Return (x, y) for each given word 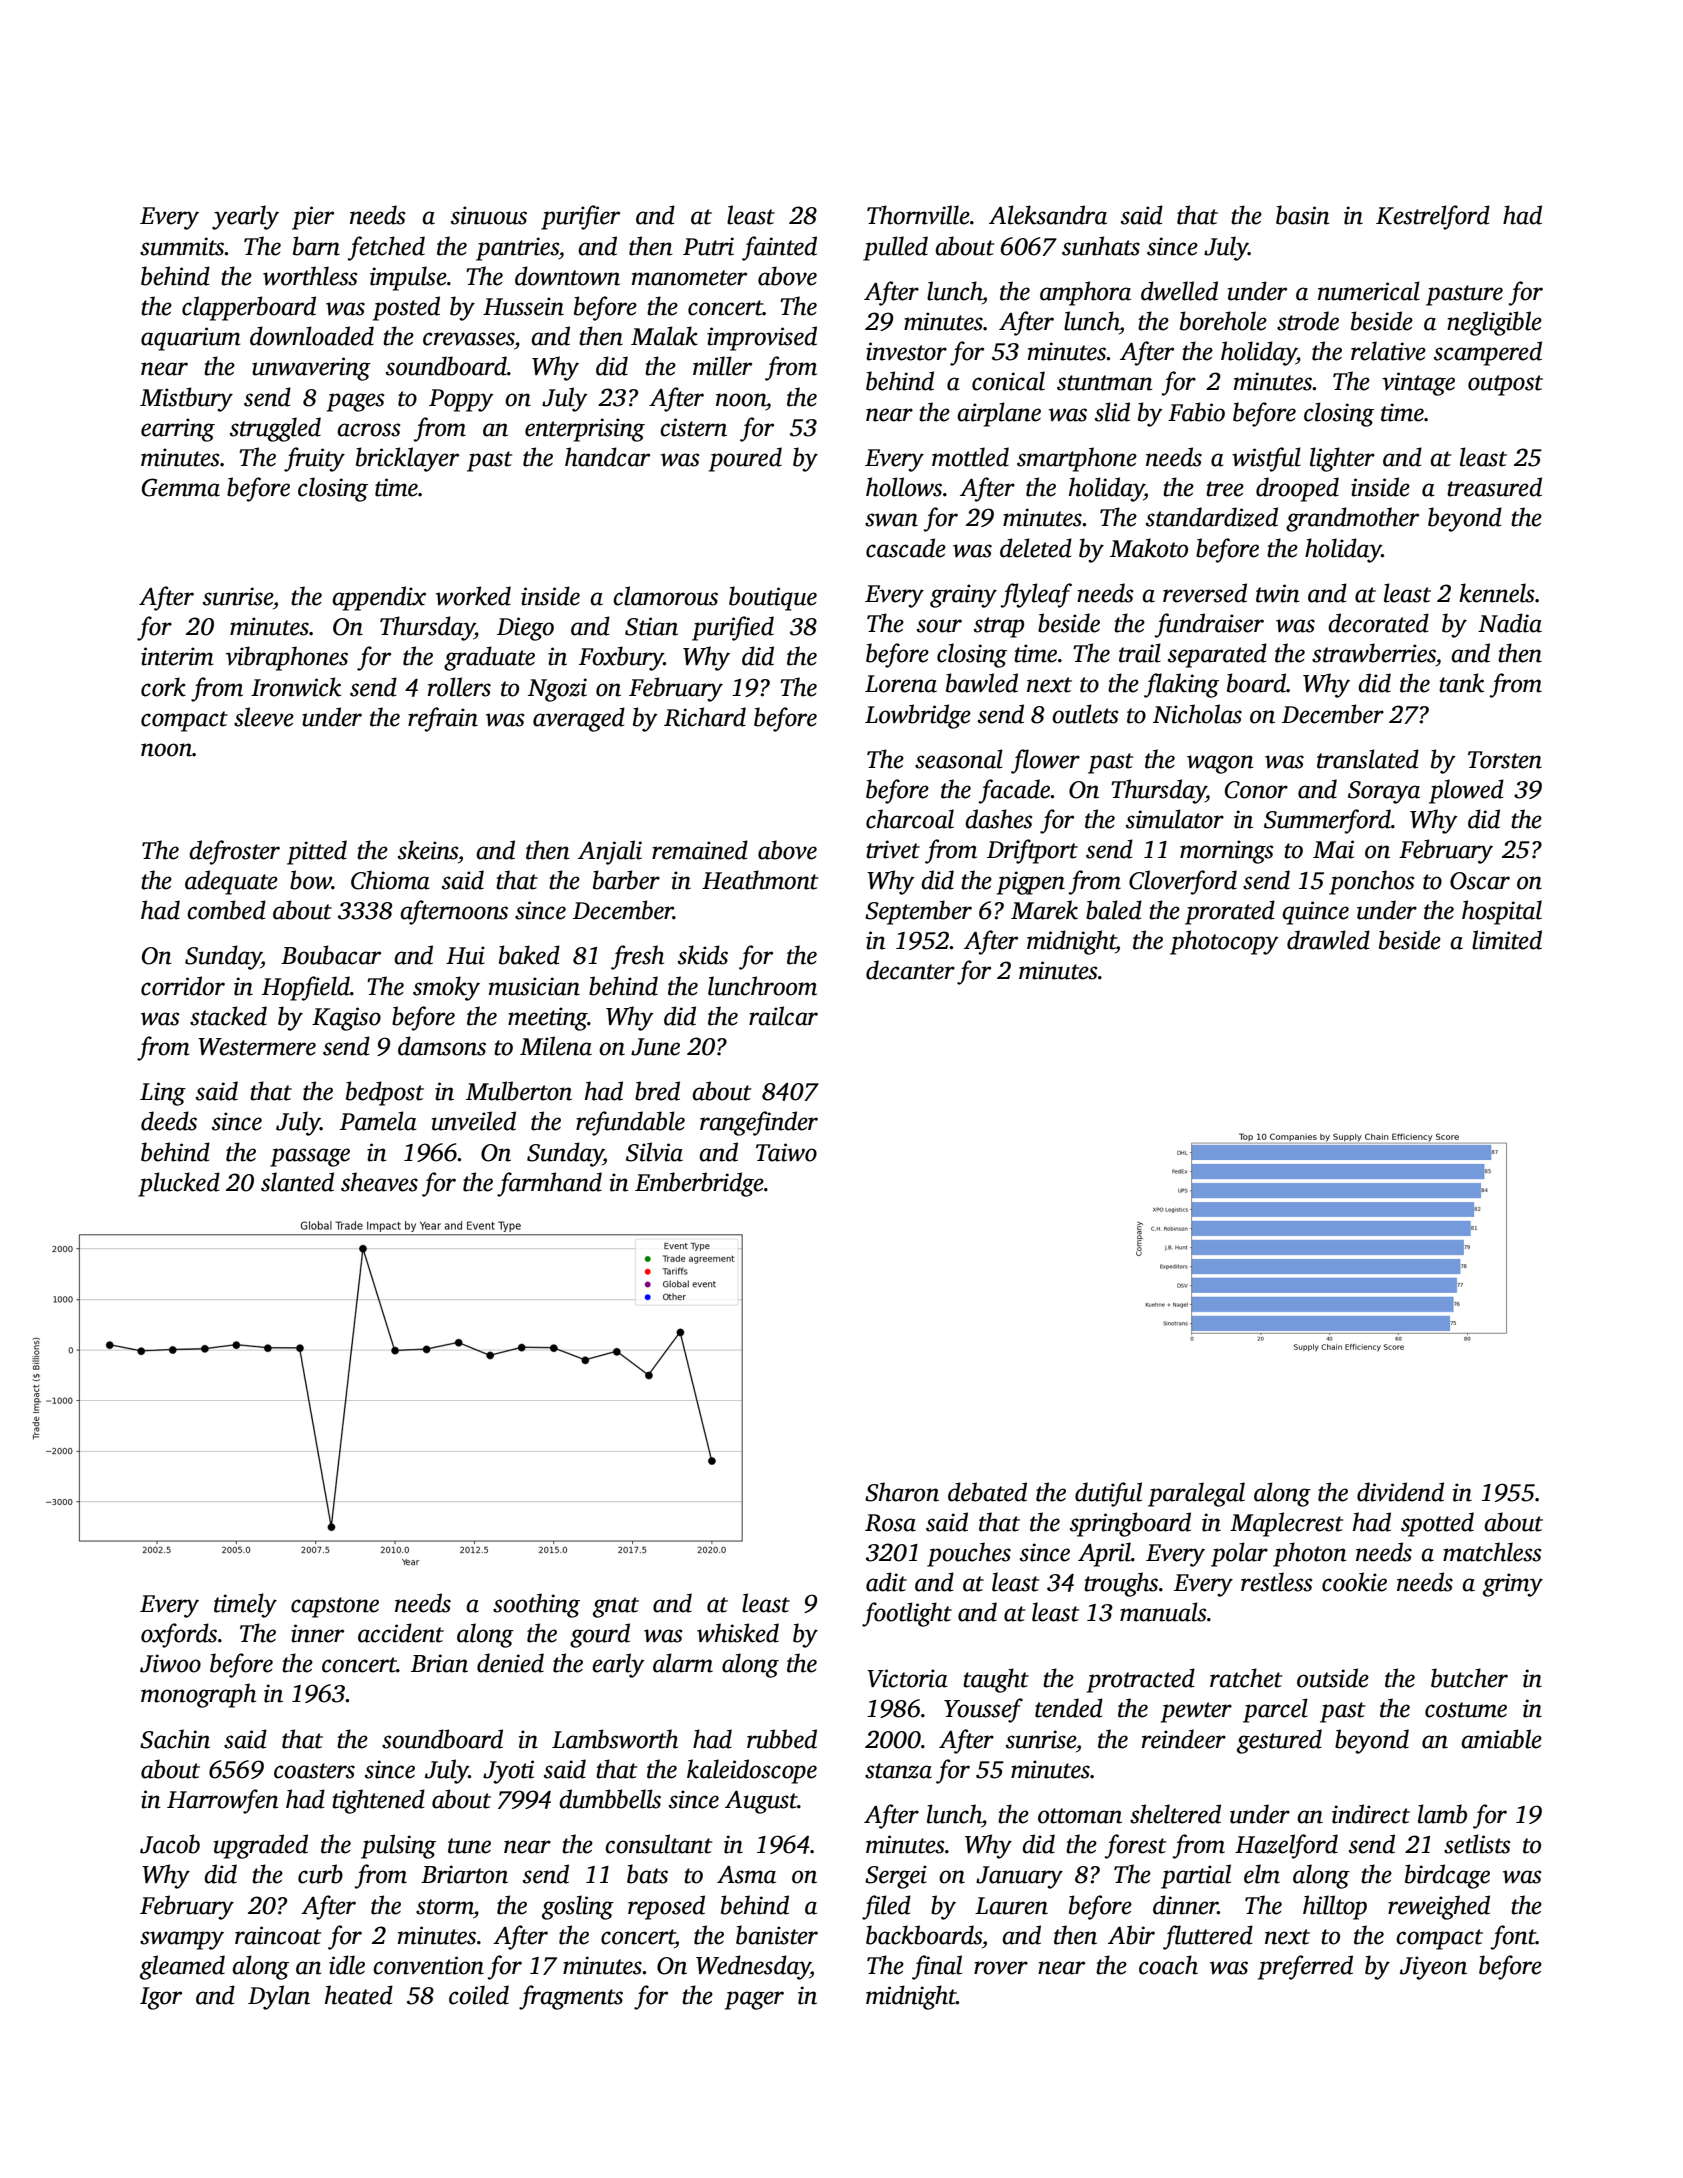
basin (1303, 215)
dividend (1400, 1492)
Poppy (461, 400)
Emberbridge (699, 1184)
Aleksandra (1048, 215)
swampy (182, 1940)
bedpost (385, 1093)
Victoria (907, 1678)
